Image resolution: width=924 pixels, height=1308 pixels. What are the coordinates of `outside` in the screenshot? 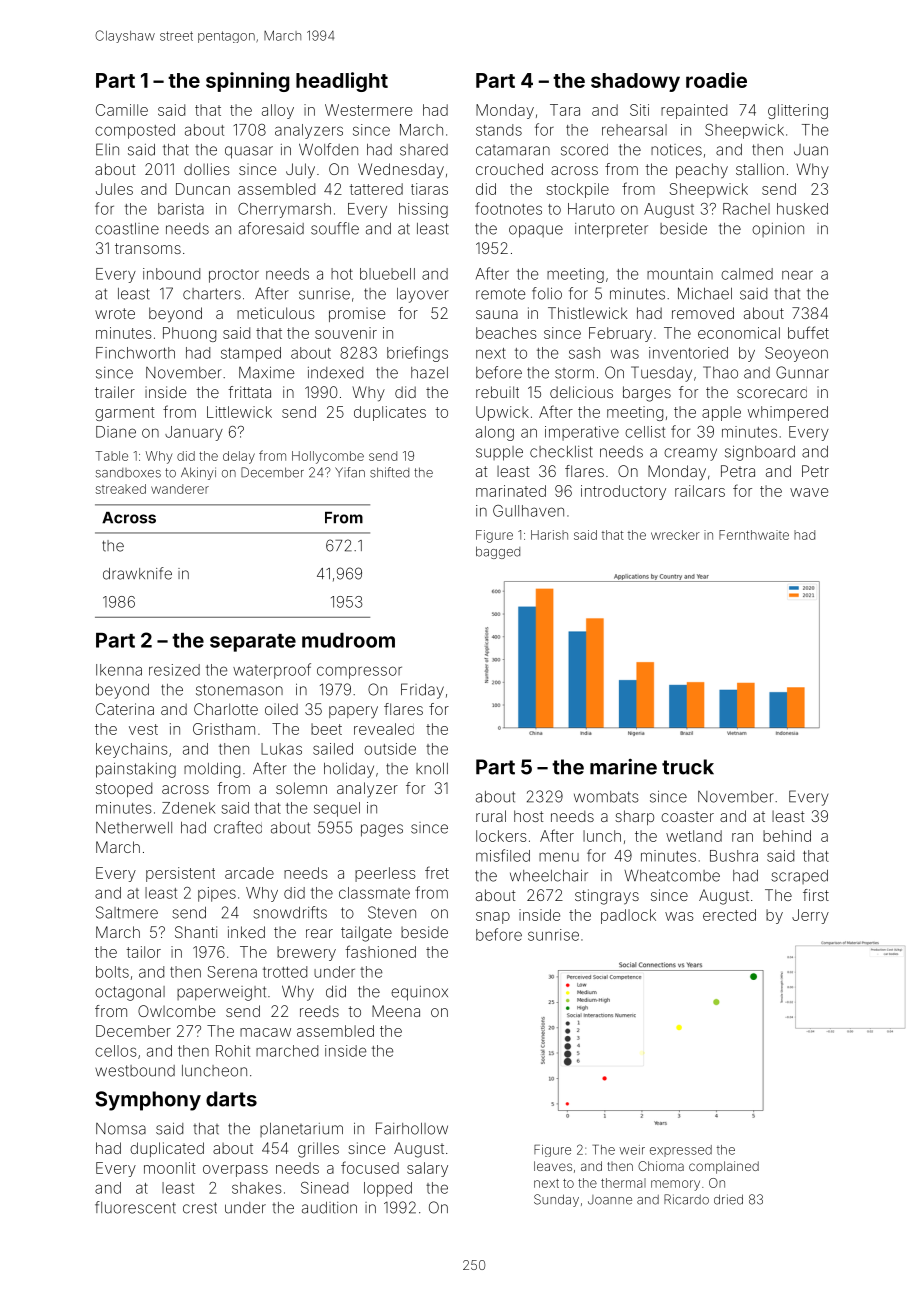 It's located at (390, 749).
